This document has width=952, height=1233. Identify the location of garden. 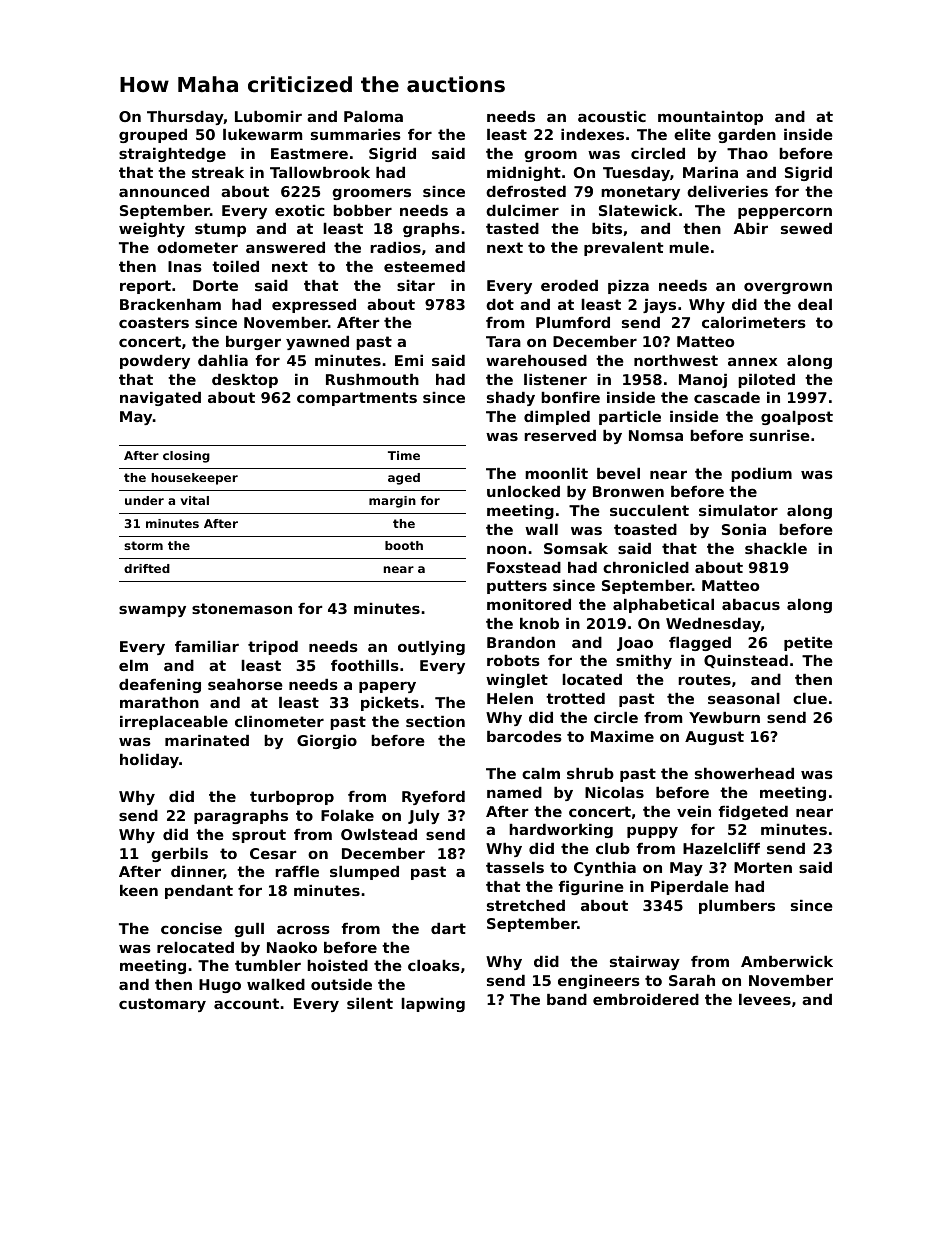
(747, 136).
